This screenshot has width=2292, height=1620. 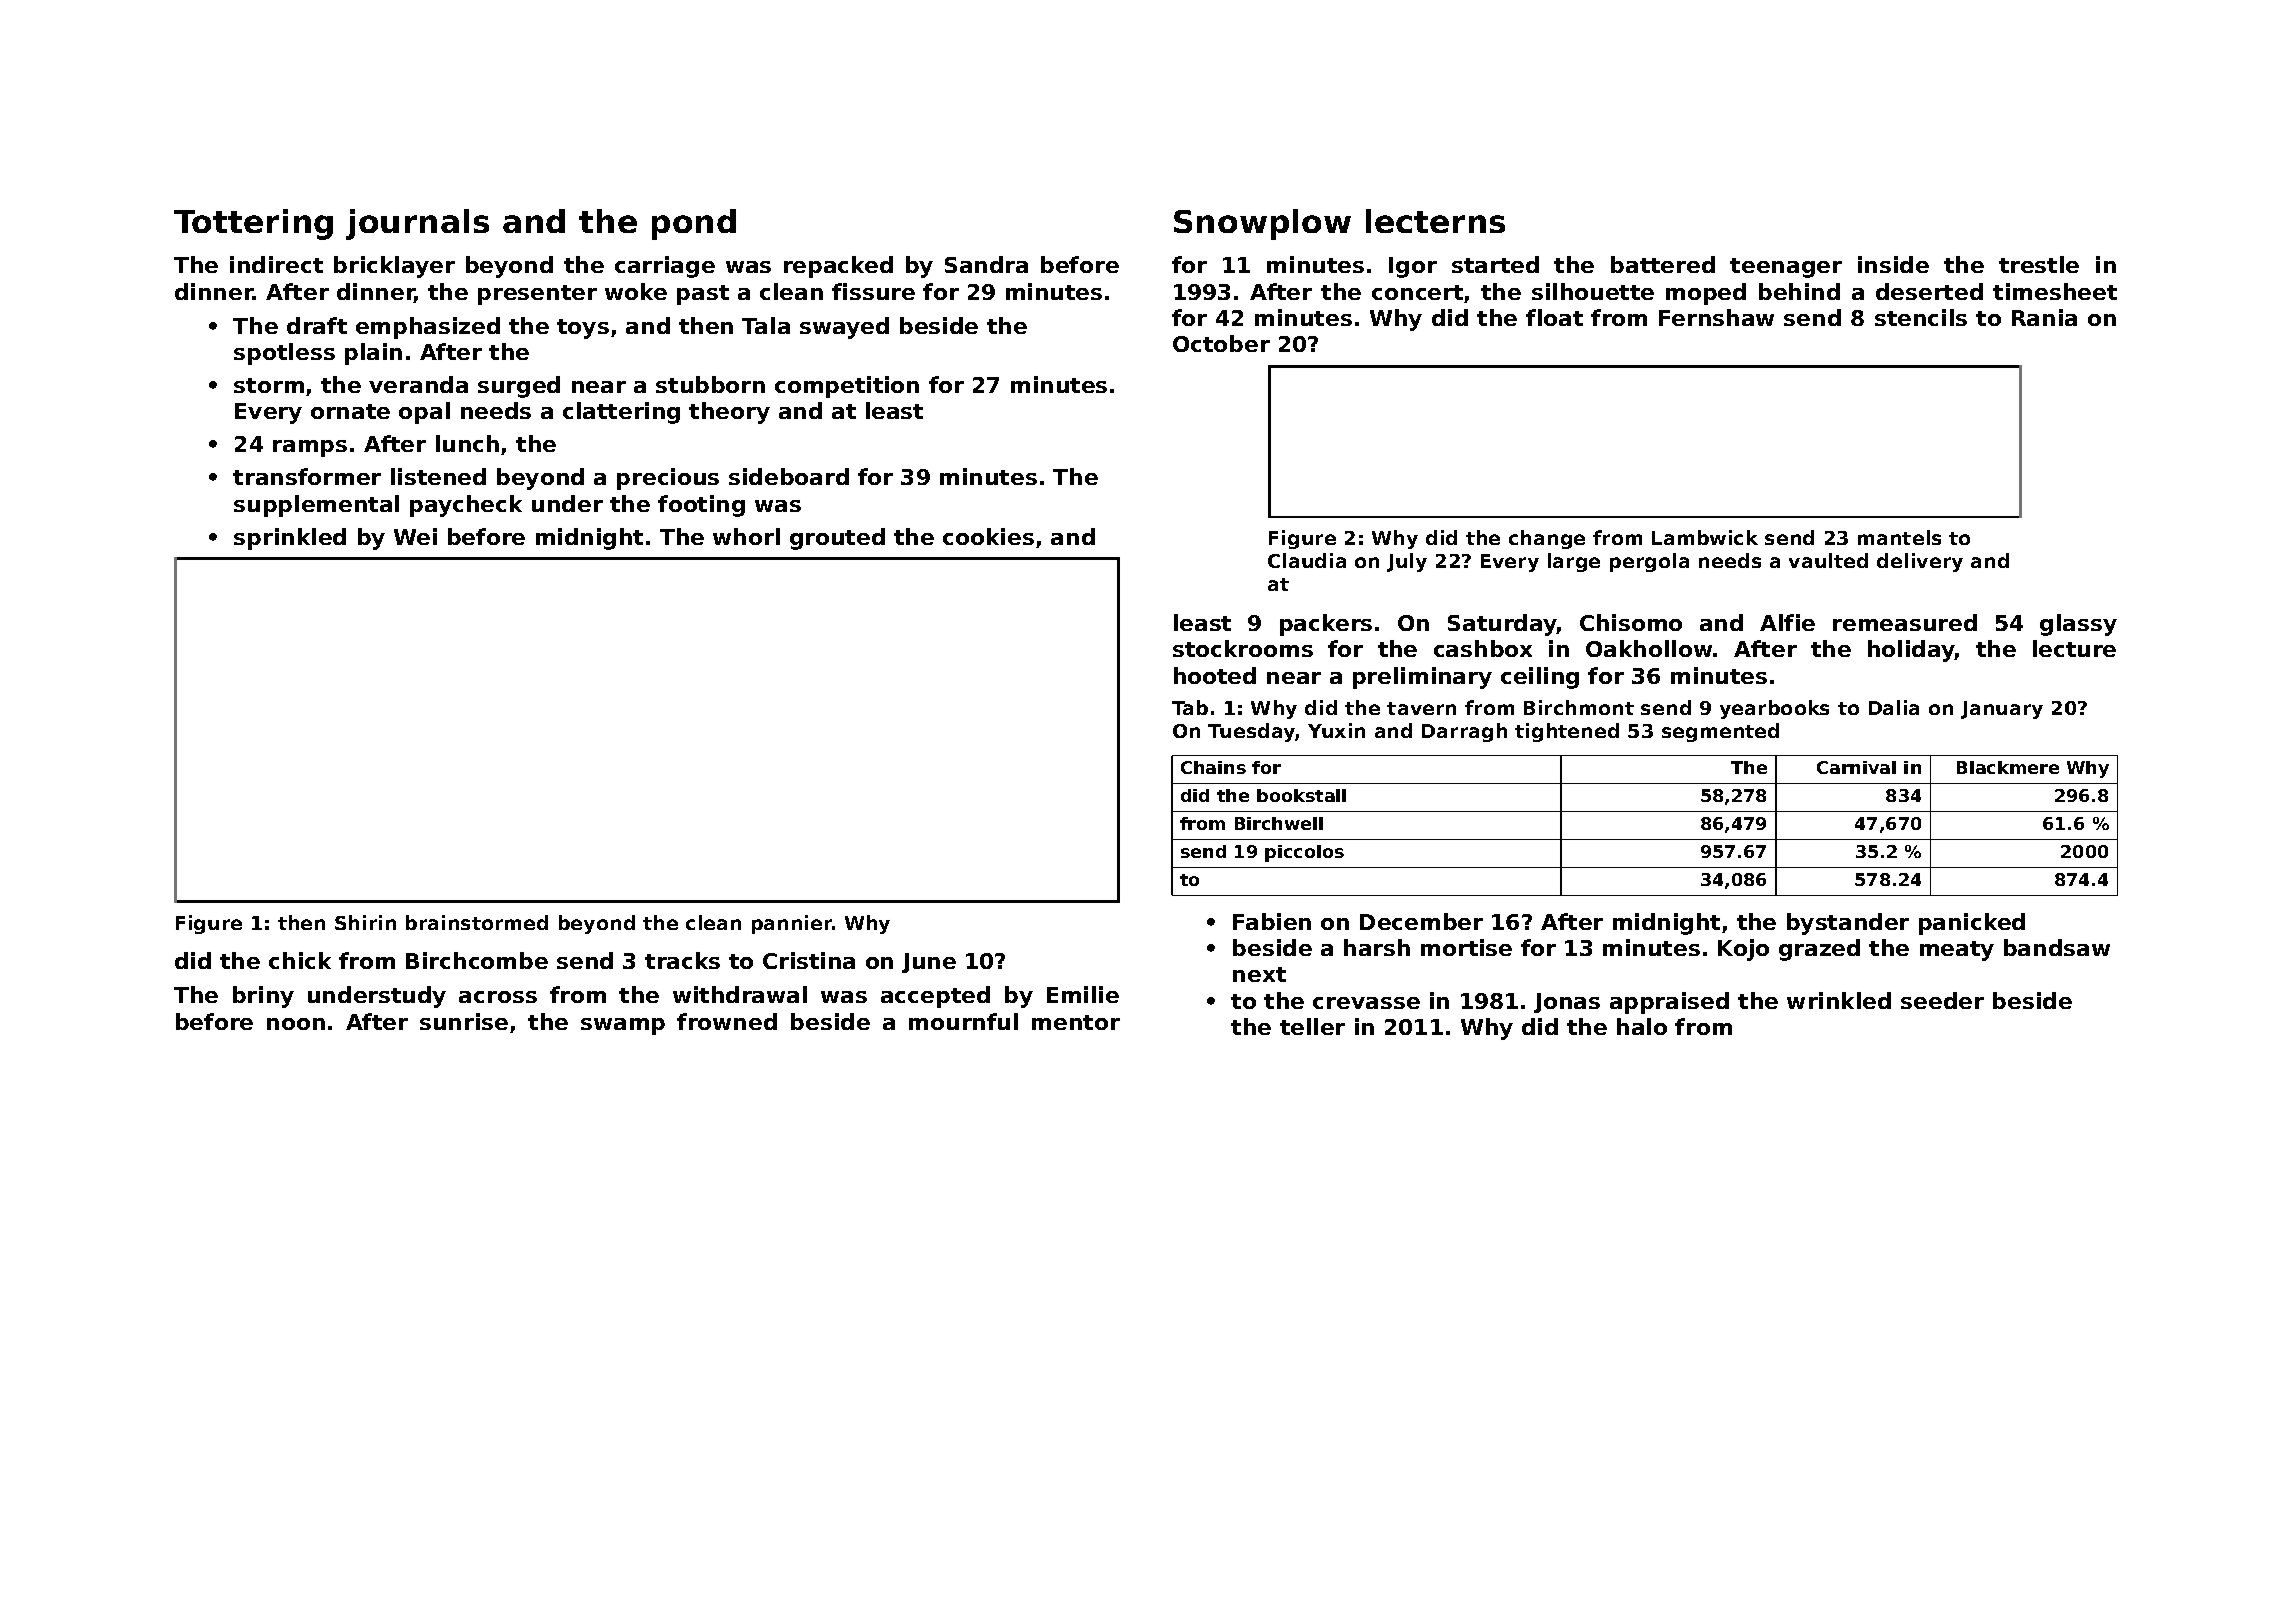 I want to click on piccolos, so click(x=1304, y=853).
